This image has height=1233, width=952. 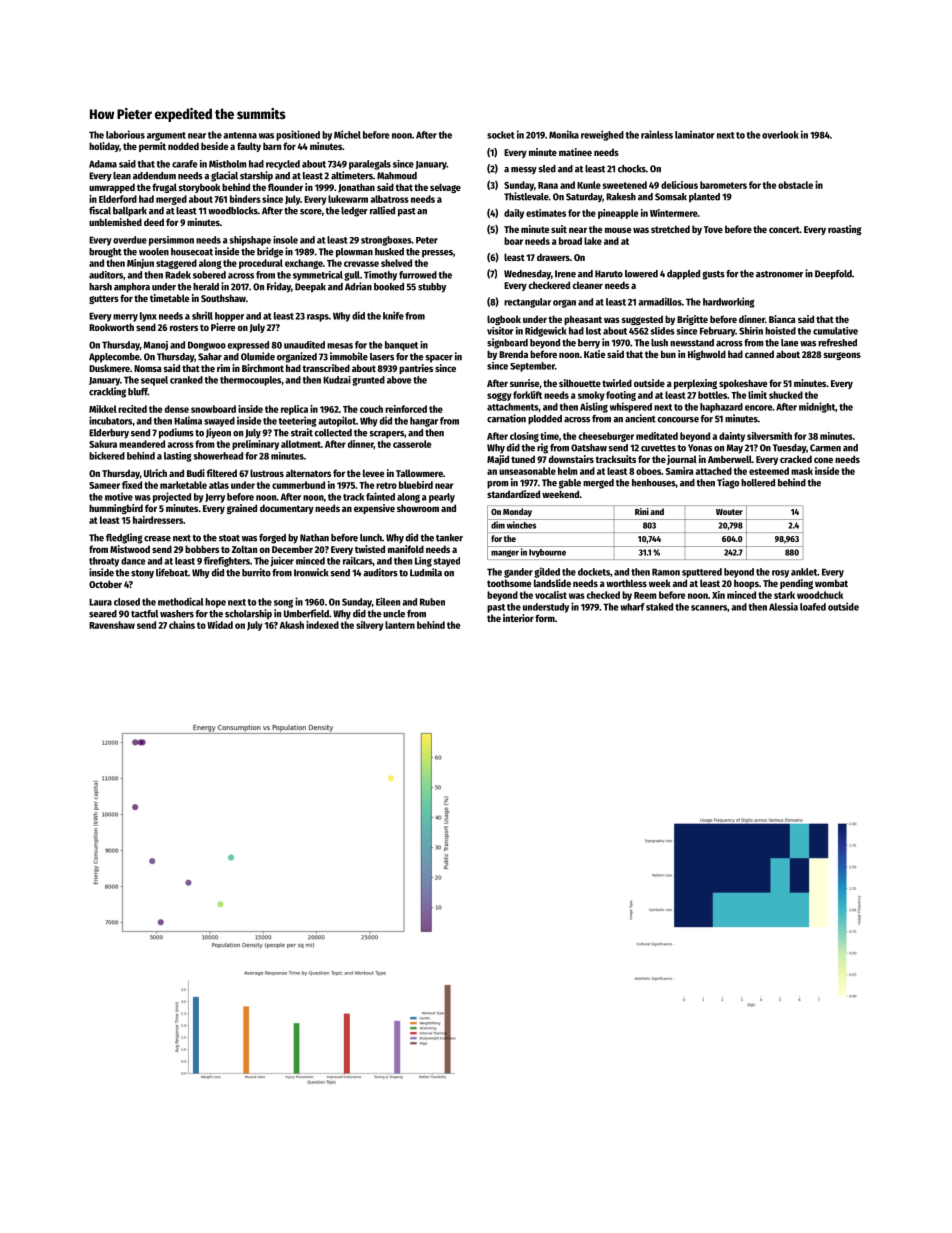 I want to click on astronomer, so click(x=779, y=274).
